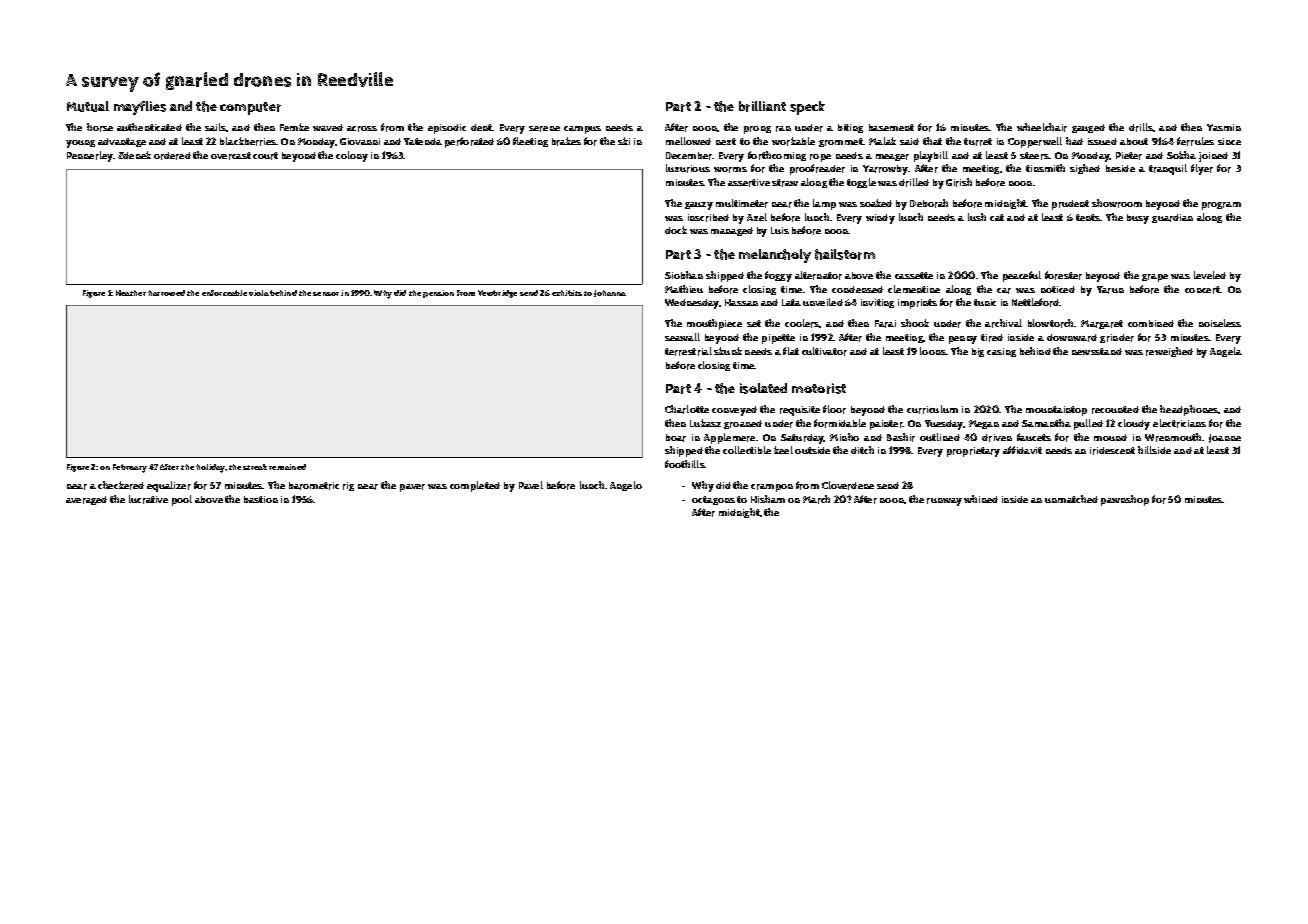 This image has height=924, width=1308. I want to click on Pennerley, so click(90, 156).
